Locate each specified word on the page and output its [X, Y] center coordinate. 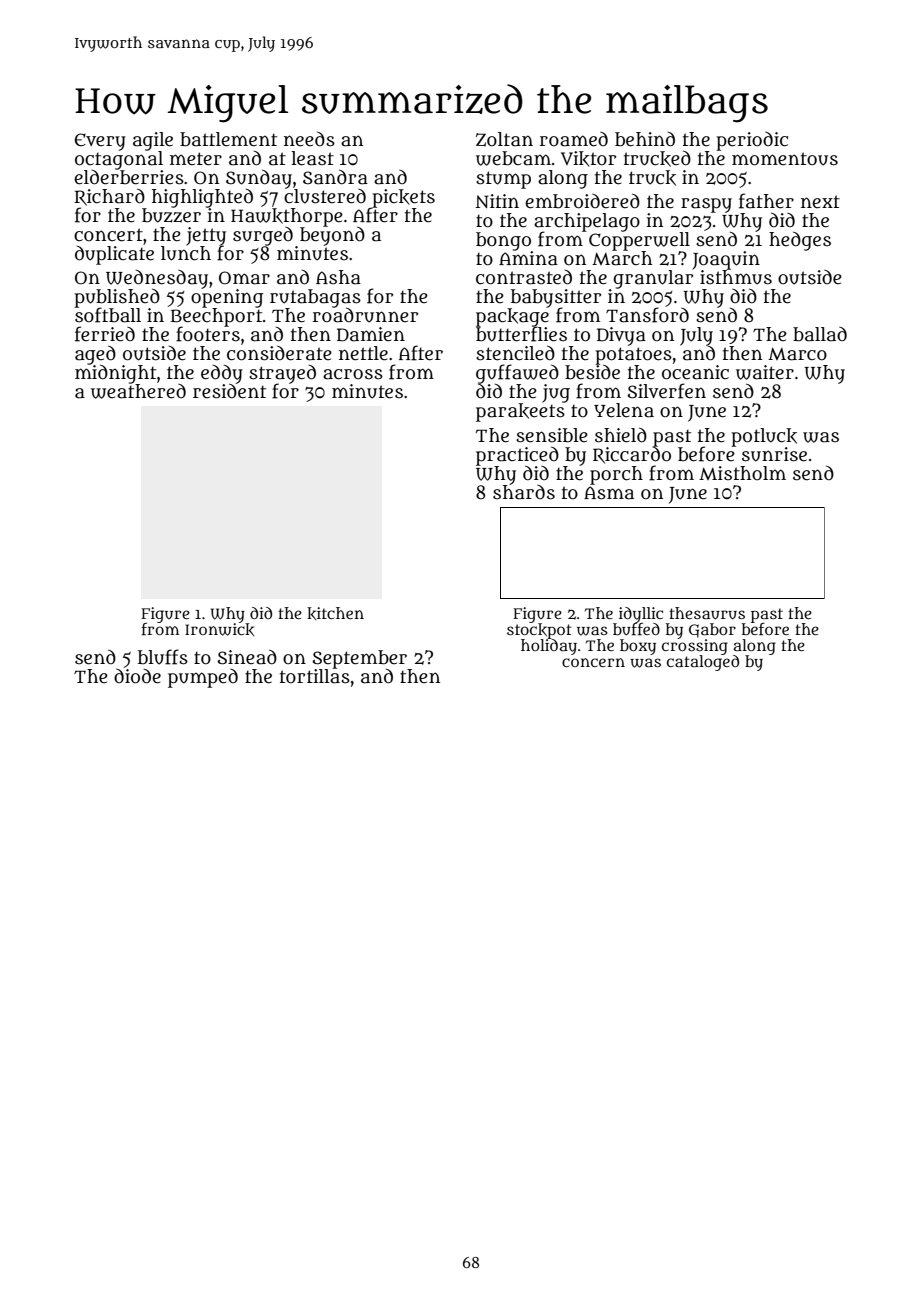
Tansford [647, 315]
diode [137, 676]
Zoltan [504, 139]
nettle [363, 353]
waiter [765, 372]
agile [153, 141]
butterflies [521, 334]
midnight [115, 374]
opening [227, 298]
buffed [636, 629]
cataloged [703, 663]
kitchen [335, 613]
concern [593, 662]
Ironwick [219, 629]
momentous [785, 159]
